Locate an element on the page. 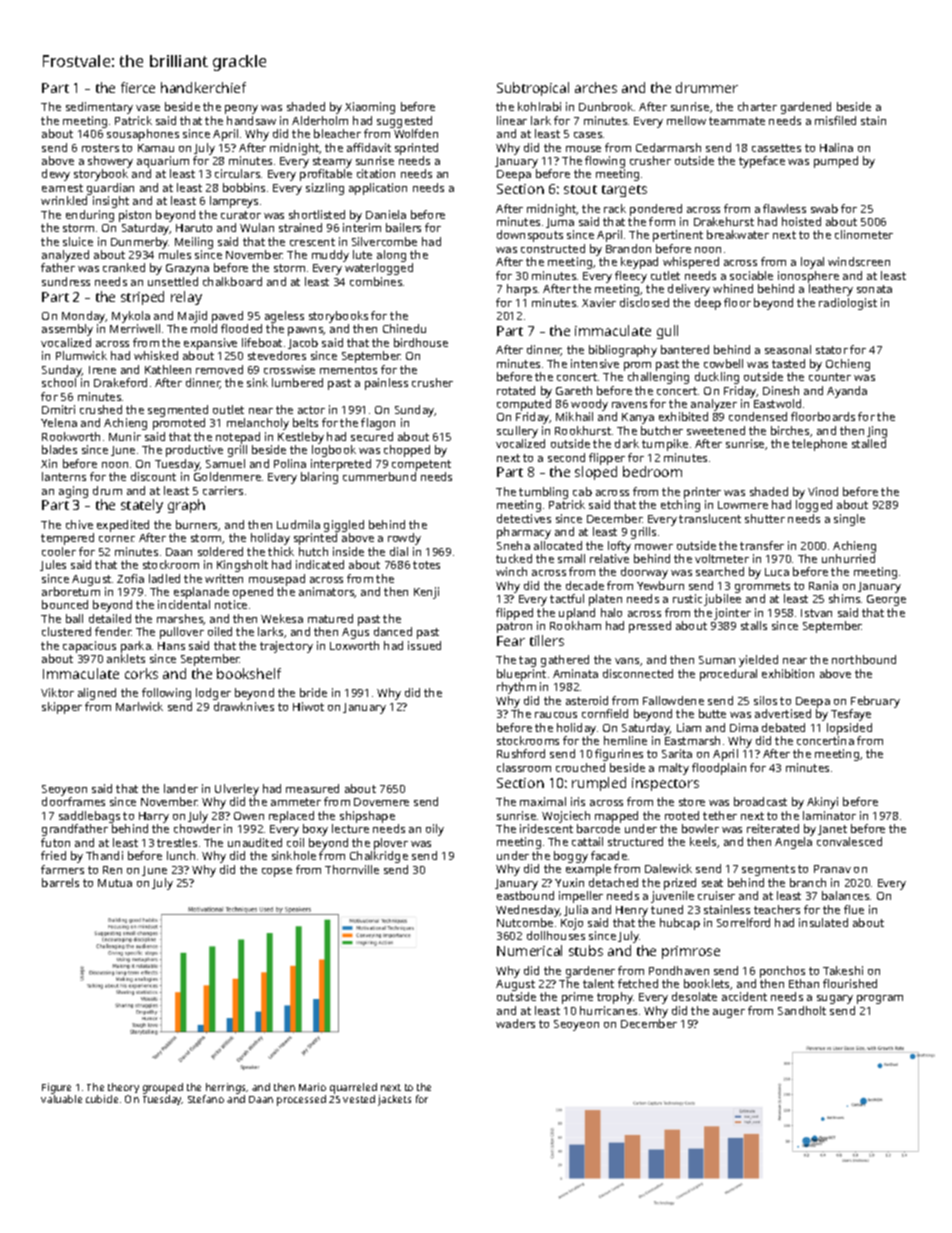 This document has width=952, height=1233. Xavier is located at coordinates (599, 302).
